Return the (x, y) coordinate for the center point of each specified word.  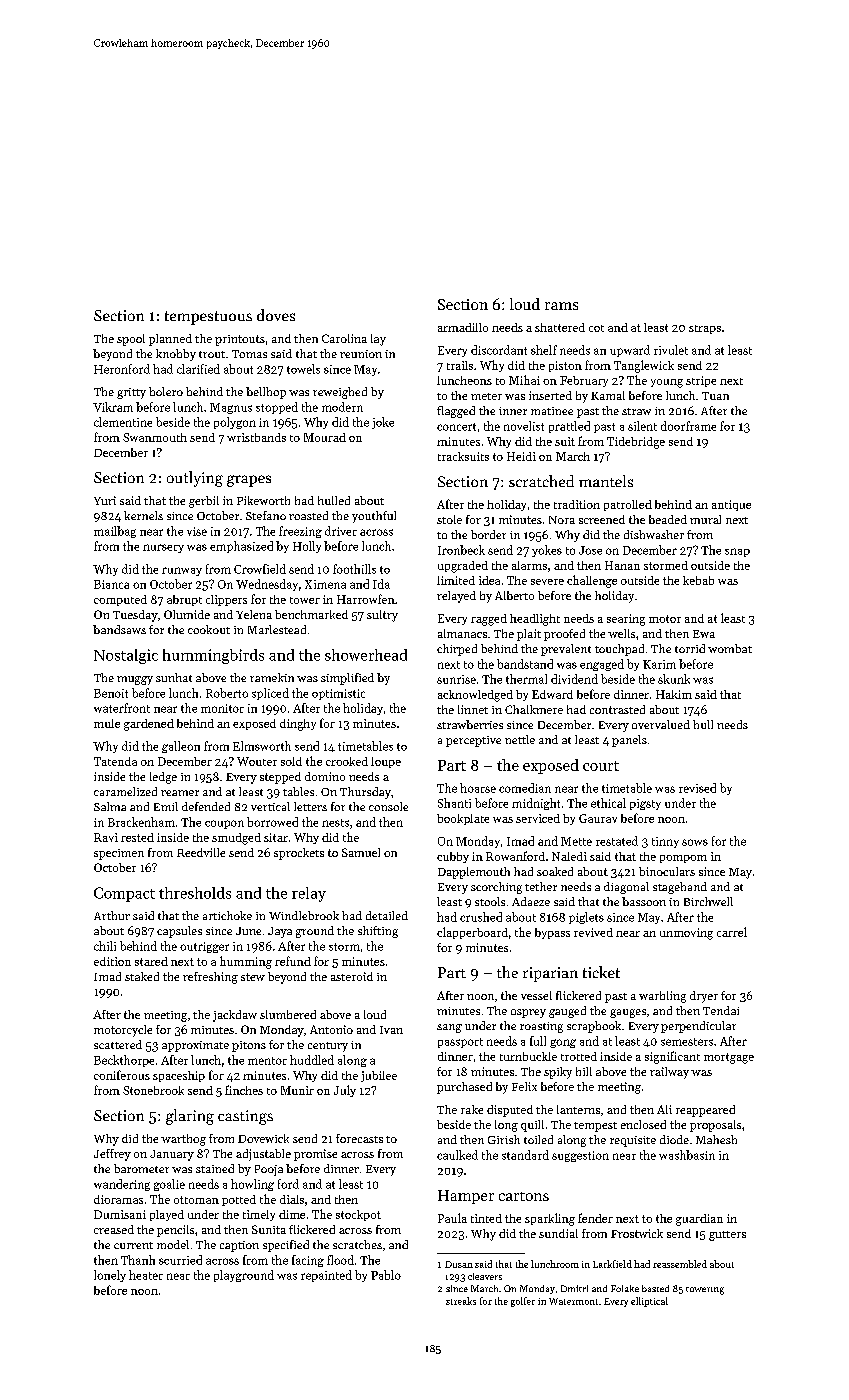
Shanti (454, 803)
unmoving (686, 934)
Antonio (331, 1029)
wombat (730, 648)
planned (170, 340)
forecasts (359, 1138)
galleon (181, 747)
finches (244, 1090)
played (167, 1215)
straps (705, 329)
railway (669, 1073)
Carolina (344, 338)
